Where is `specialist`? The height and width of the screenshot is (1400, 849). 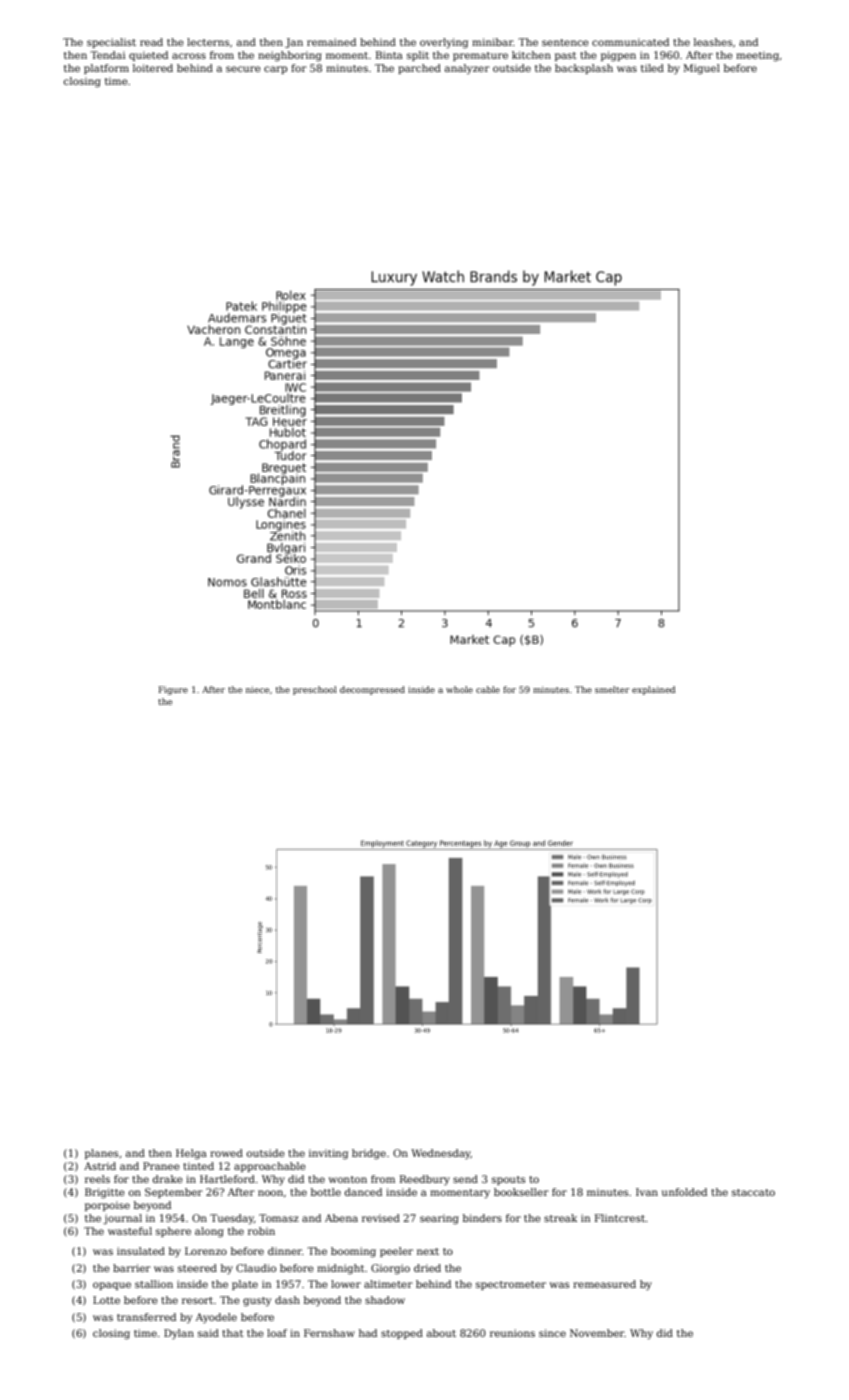
specialist is located at coordinates (111, 43).
